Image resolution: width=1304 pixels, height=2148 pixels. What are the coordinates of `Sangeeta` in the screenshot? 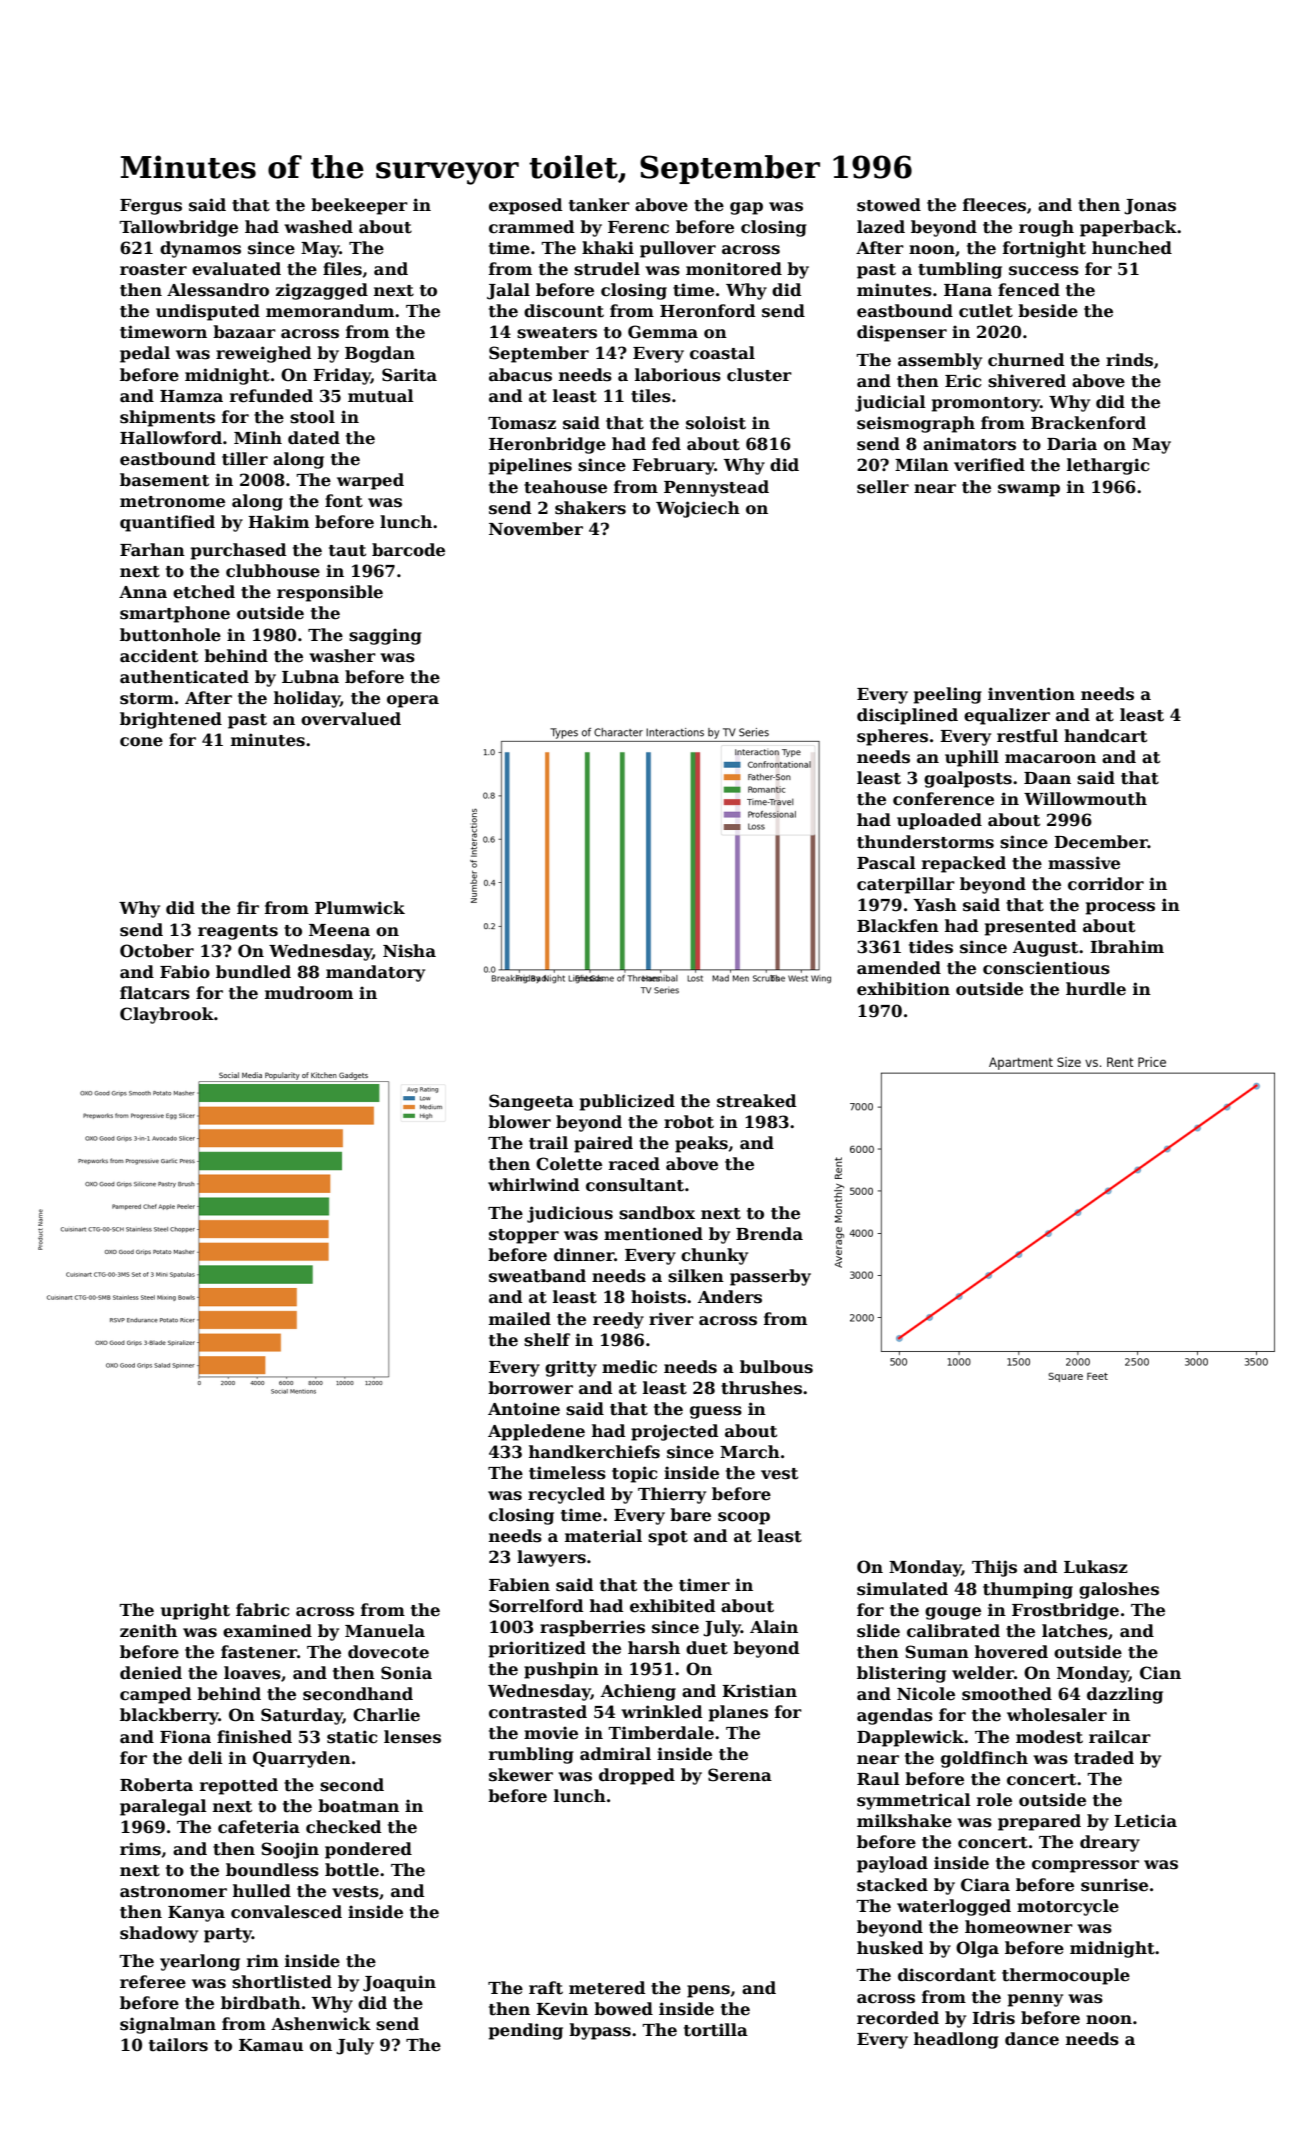 It's located at (531, 1102).
